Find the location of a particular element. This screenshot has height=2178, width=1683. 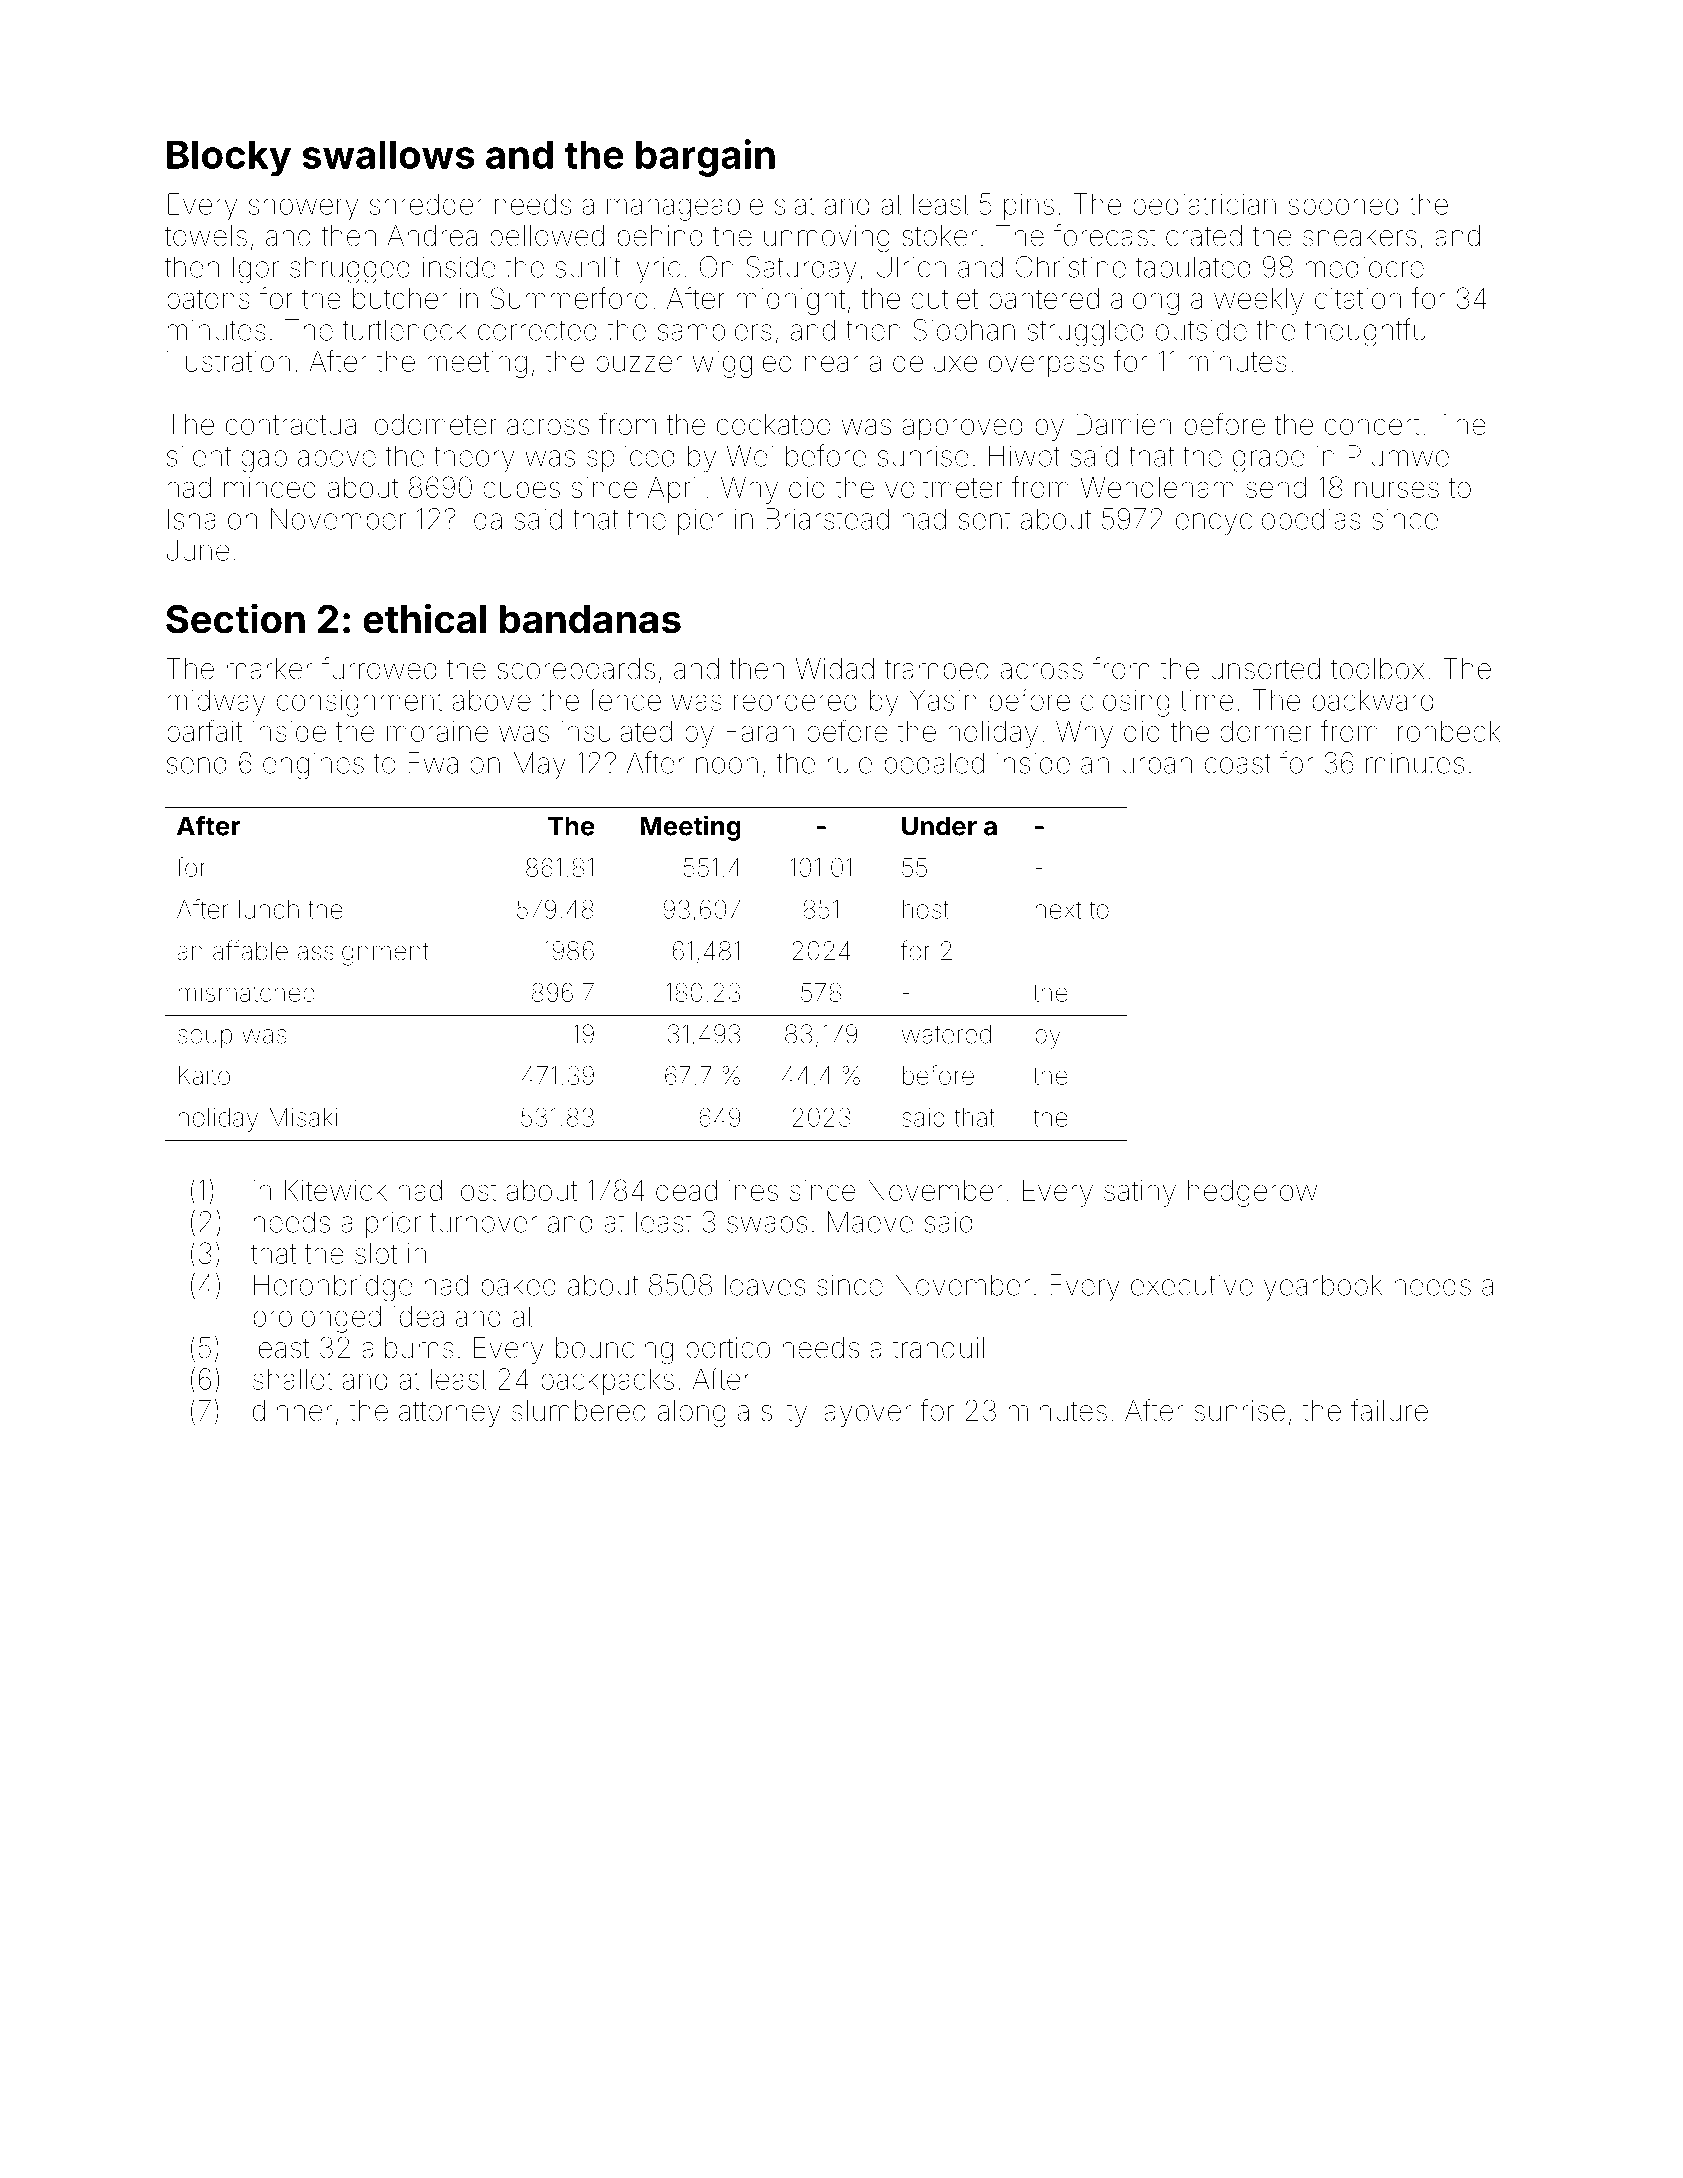

backward is located at coordinates (1373, 700).
